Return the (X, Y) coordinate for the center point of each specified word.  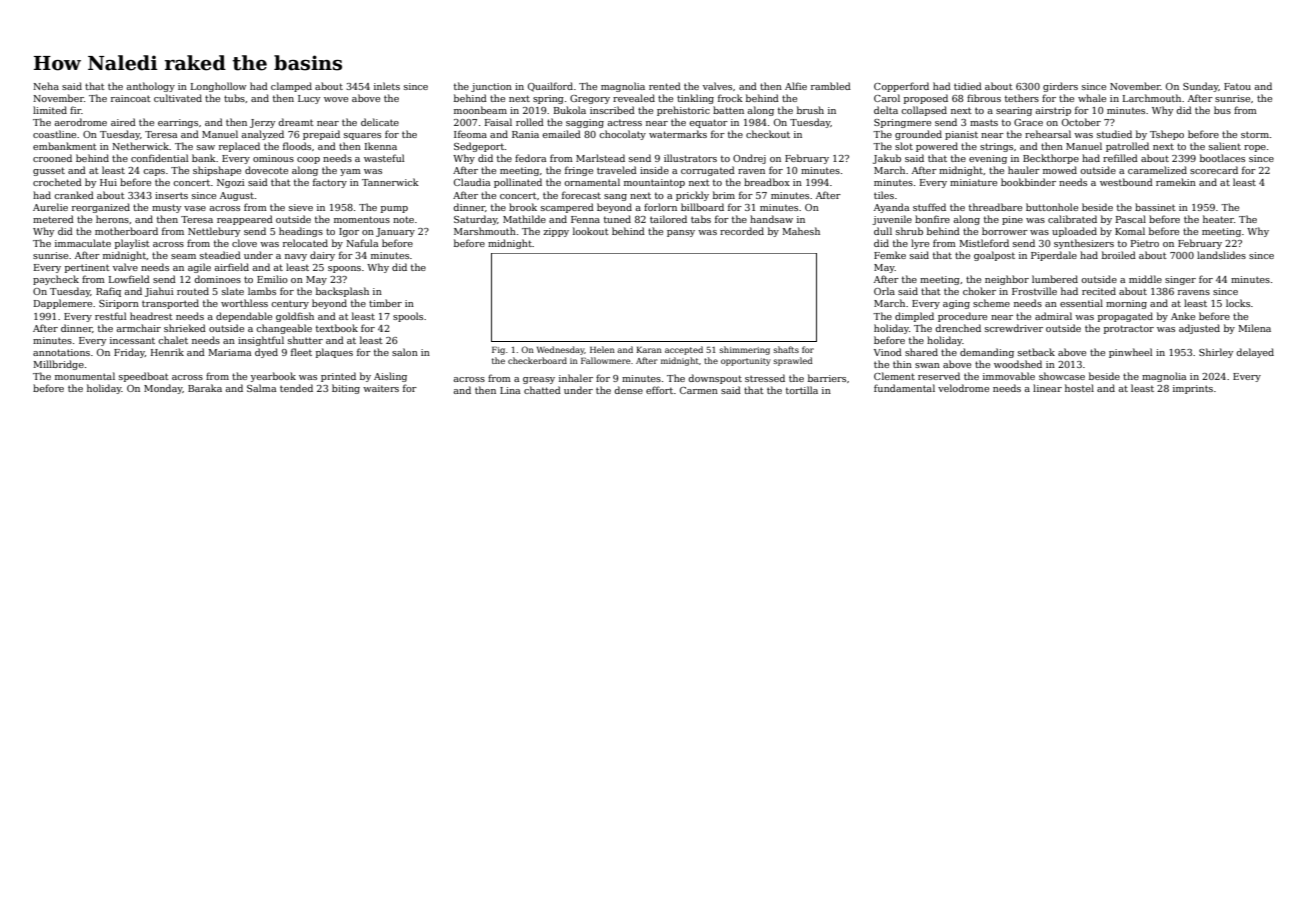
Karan (649, 350)
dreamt (296, 122)
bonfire (932, 219)
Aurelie (50, 207)
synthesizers (1084, 244)
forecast (581, 195)
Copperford (901, 87)
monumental (85, 376)
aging (956, 304)
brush (810, 110)
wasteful (384, 158)
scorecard (1214, 170)
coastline (54, 134)
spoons (344, 269)
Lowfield (129, 279)
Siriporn (119, 304)
